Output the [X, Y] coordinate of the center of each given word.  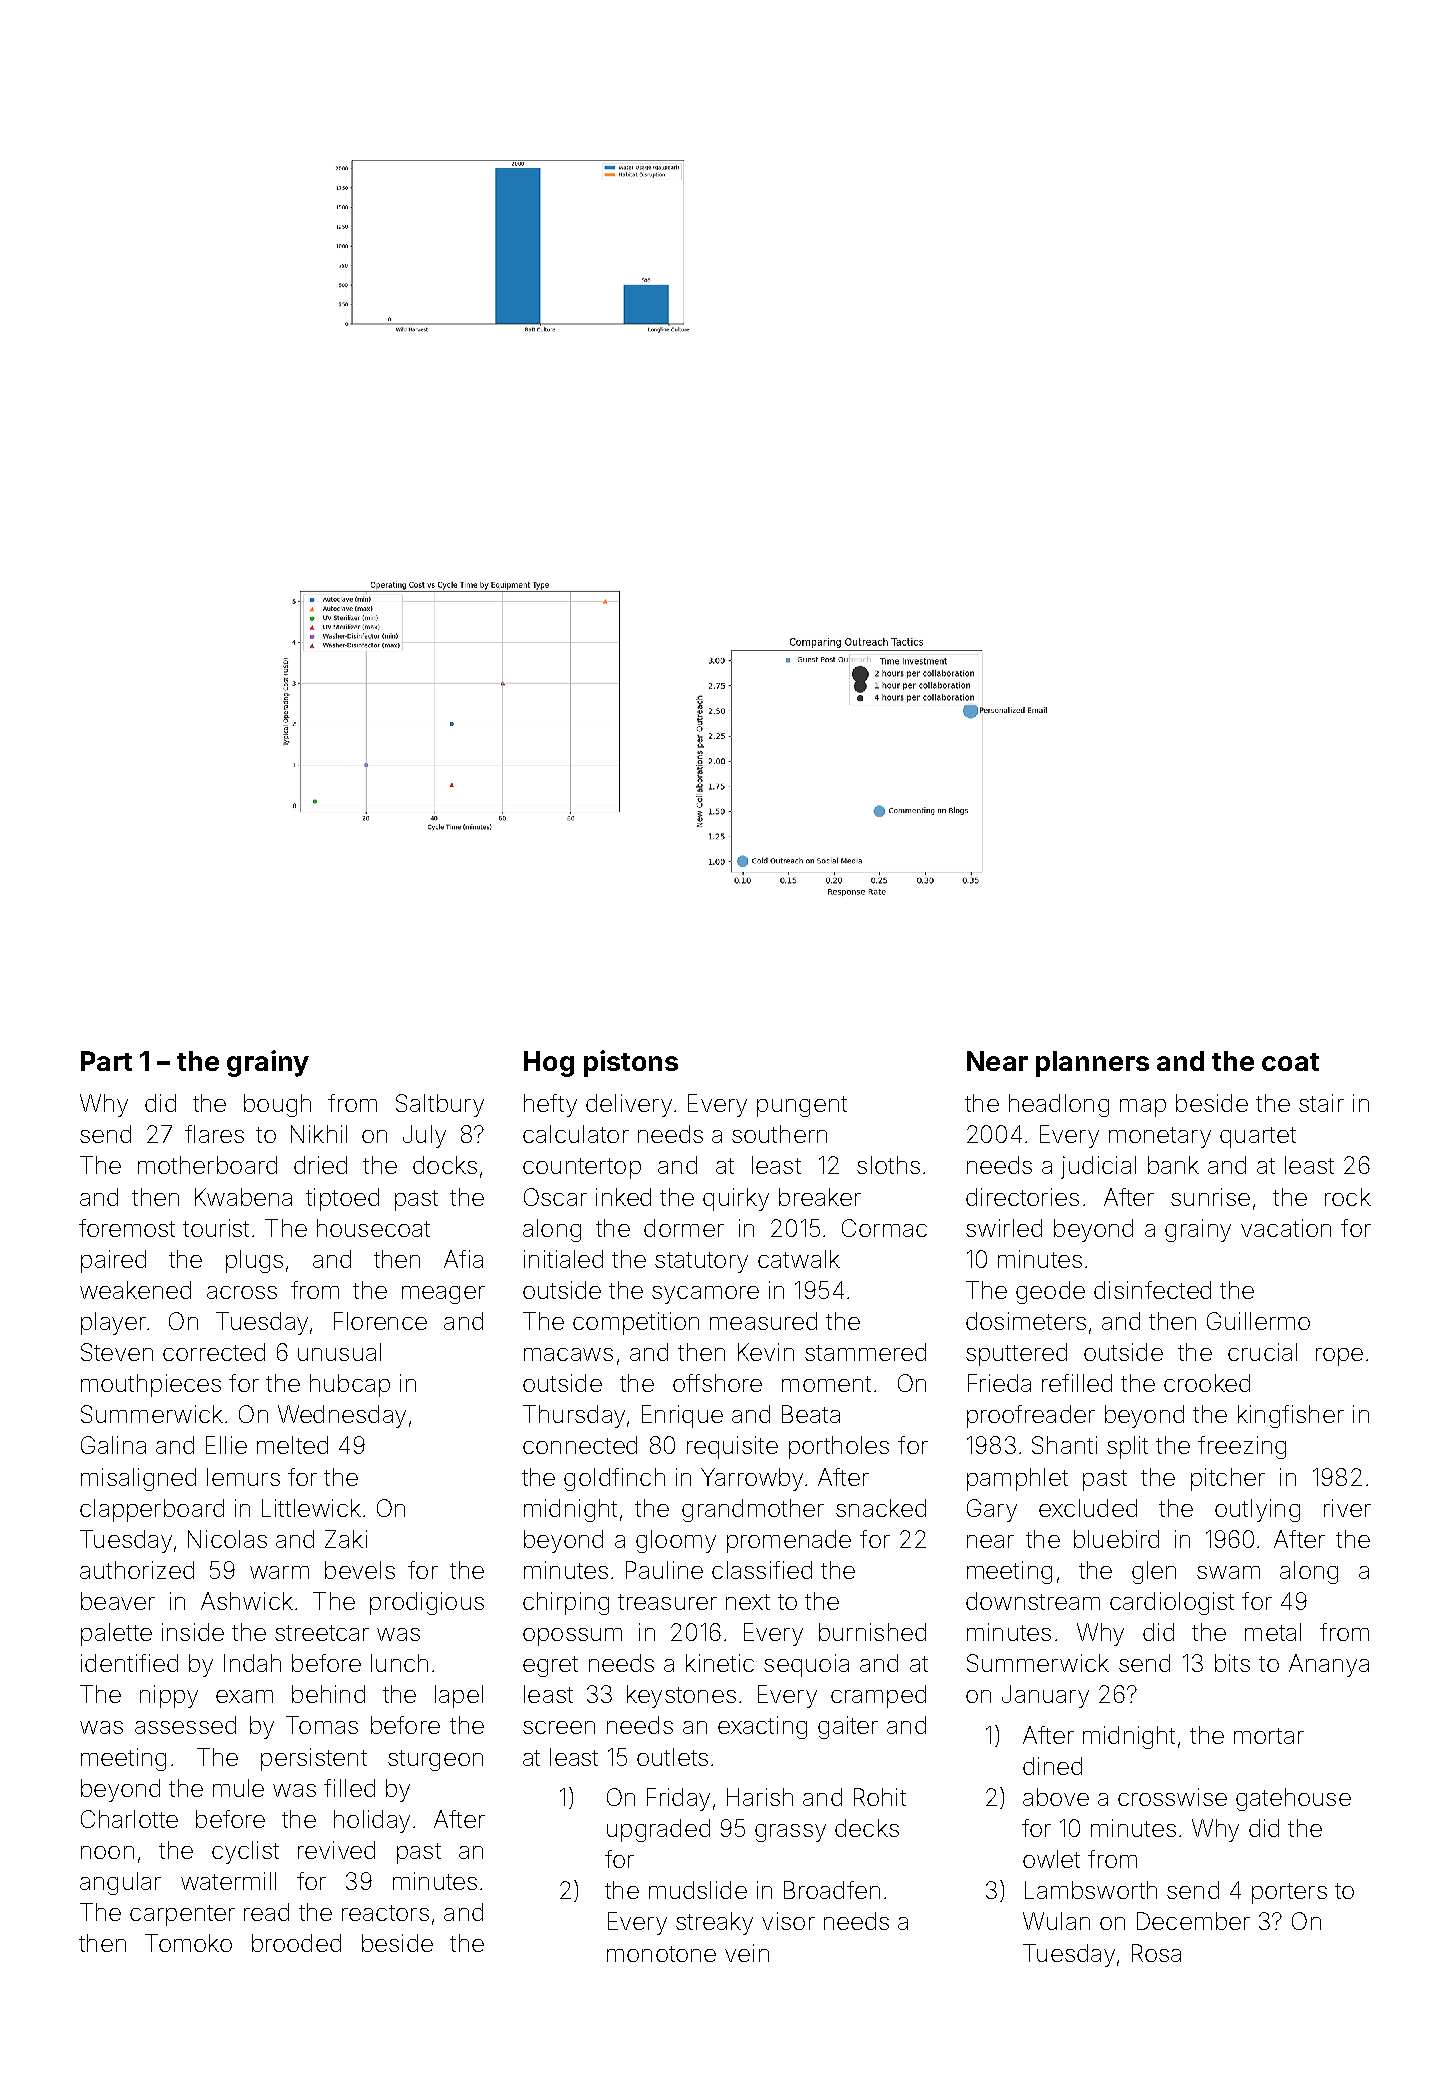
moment [826, 1384]
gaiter [848, 1727]
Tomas [322, 1725]
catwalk [799, 1259]
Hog [549, 1064]
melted [292, 1445]
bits [1232, 1663]
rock [1348, 1197]
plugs [254, 1261]
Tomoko [188, 1943]
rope [1339, 1357]
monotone [661, 1954]
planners [1092, 1064]
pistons [631, 1063]
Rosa [1156, 1953]
